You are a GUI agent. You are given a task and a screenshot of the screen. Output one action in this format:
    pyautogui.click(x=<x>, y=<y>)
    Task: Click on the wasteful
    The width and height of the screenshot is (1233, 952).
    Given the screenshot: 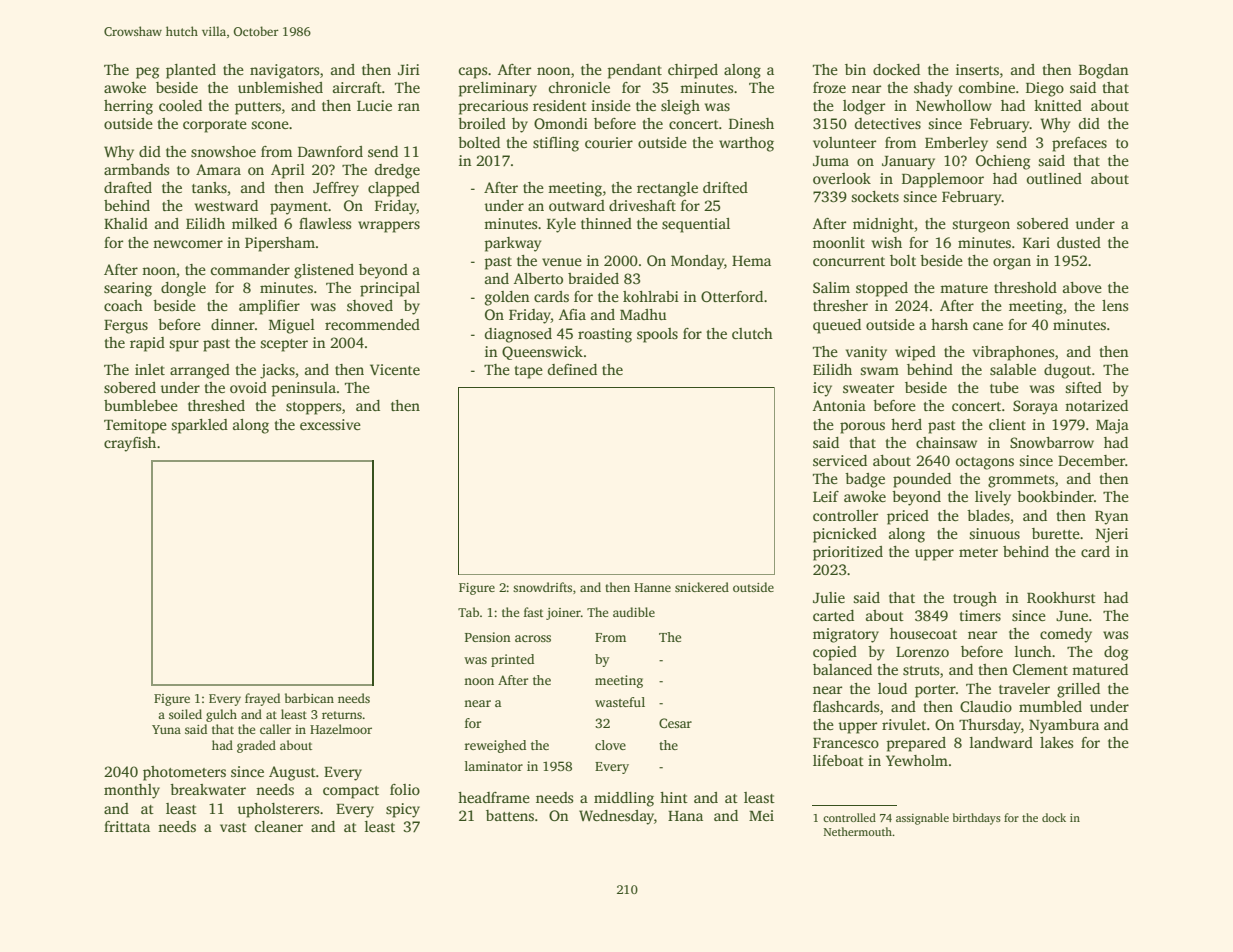 What is the action you would take?
    pyautogui.click(x=620, y=702)
